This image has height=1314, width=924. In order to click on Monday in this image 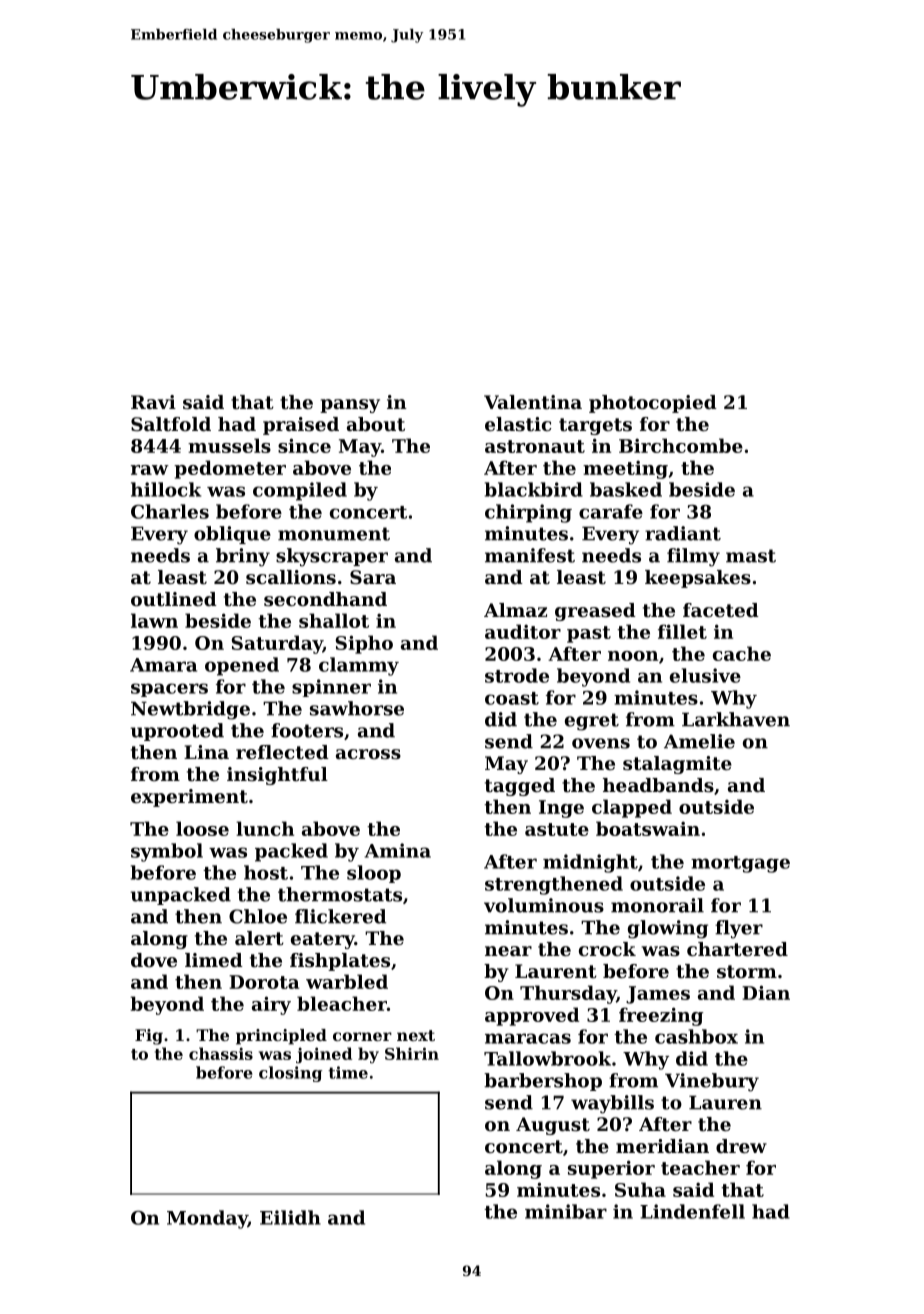, I will do `click(207, 1219)`.
